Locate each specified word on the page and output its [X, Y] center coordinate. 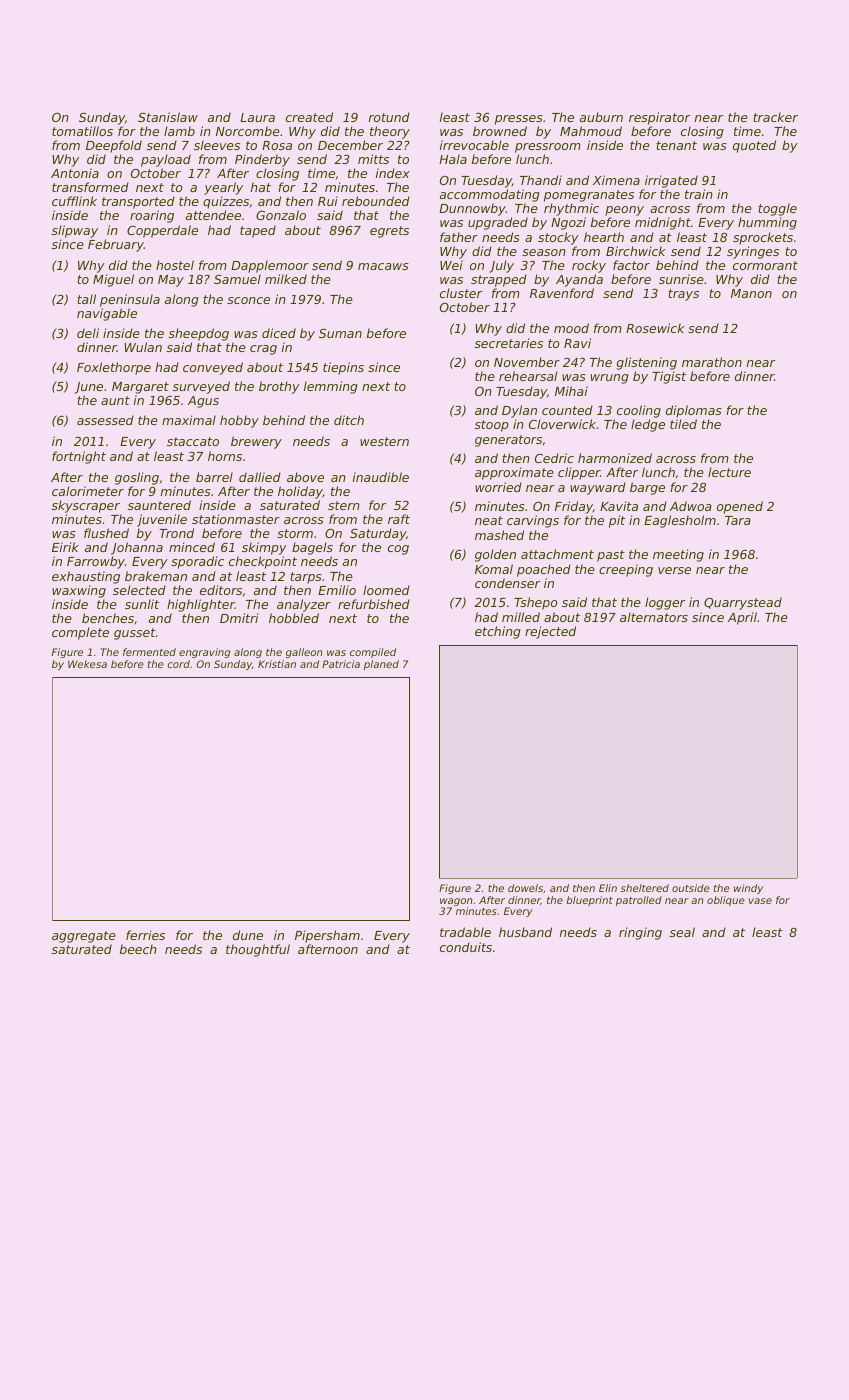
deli [88, 333]
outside [691, 888]
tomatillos [82, 131]
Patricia [341, 664]
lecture [729, 472]
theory [390, 132]
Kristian [277, 664]
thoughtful [258, 950]
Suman [340, 333]
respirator [659, 118]
